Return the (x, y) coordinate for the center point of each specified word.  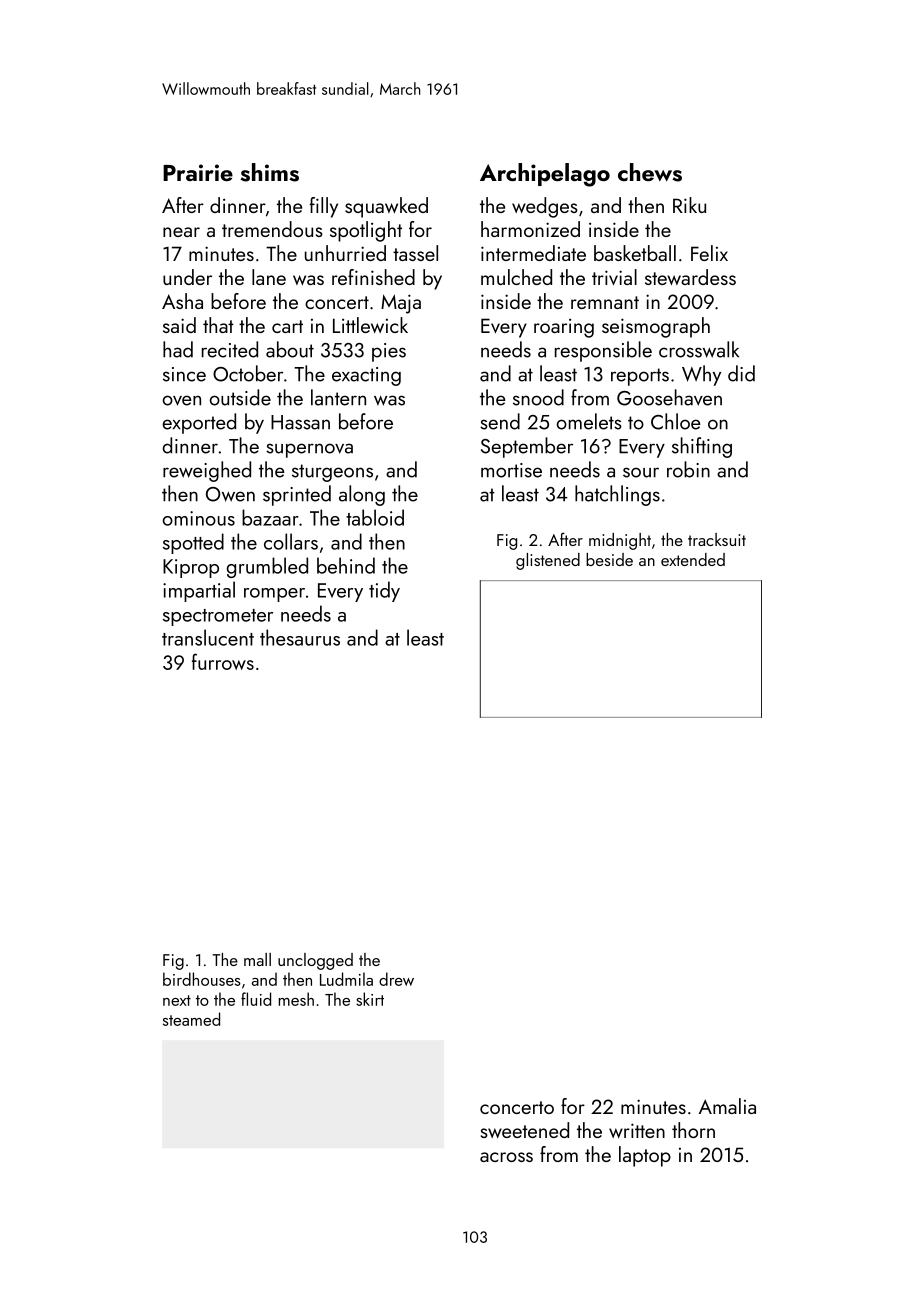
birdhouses (202, 979)
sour (641, 472)
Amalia (727, 1106)
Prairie (198, 172)
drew (396, 979)
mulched (516, 277)
